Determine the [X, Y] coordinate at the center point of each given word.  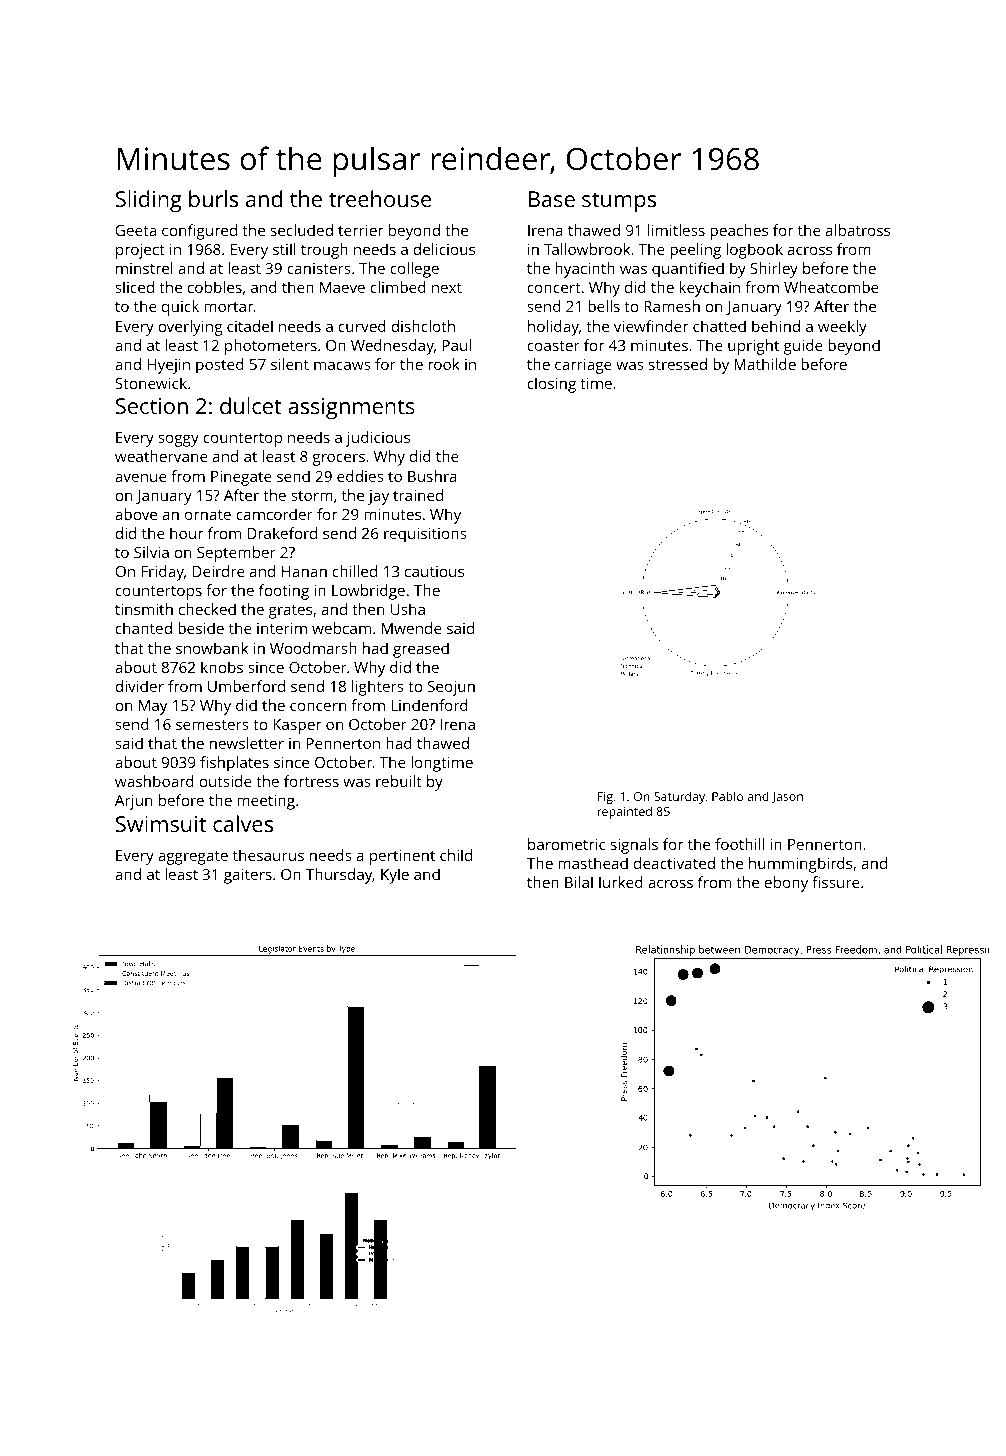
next [447, 288]
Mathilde [765, 364]
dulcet [251, 405]
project [140, 251]
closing [551, 385]
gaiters [248, 876]
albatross [858, 230]
